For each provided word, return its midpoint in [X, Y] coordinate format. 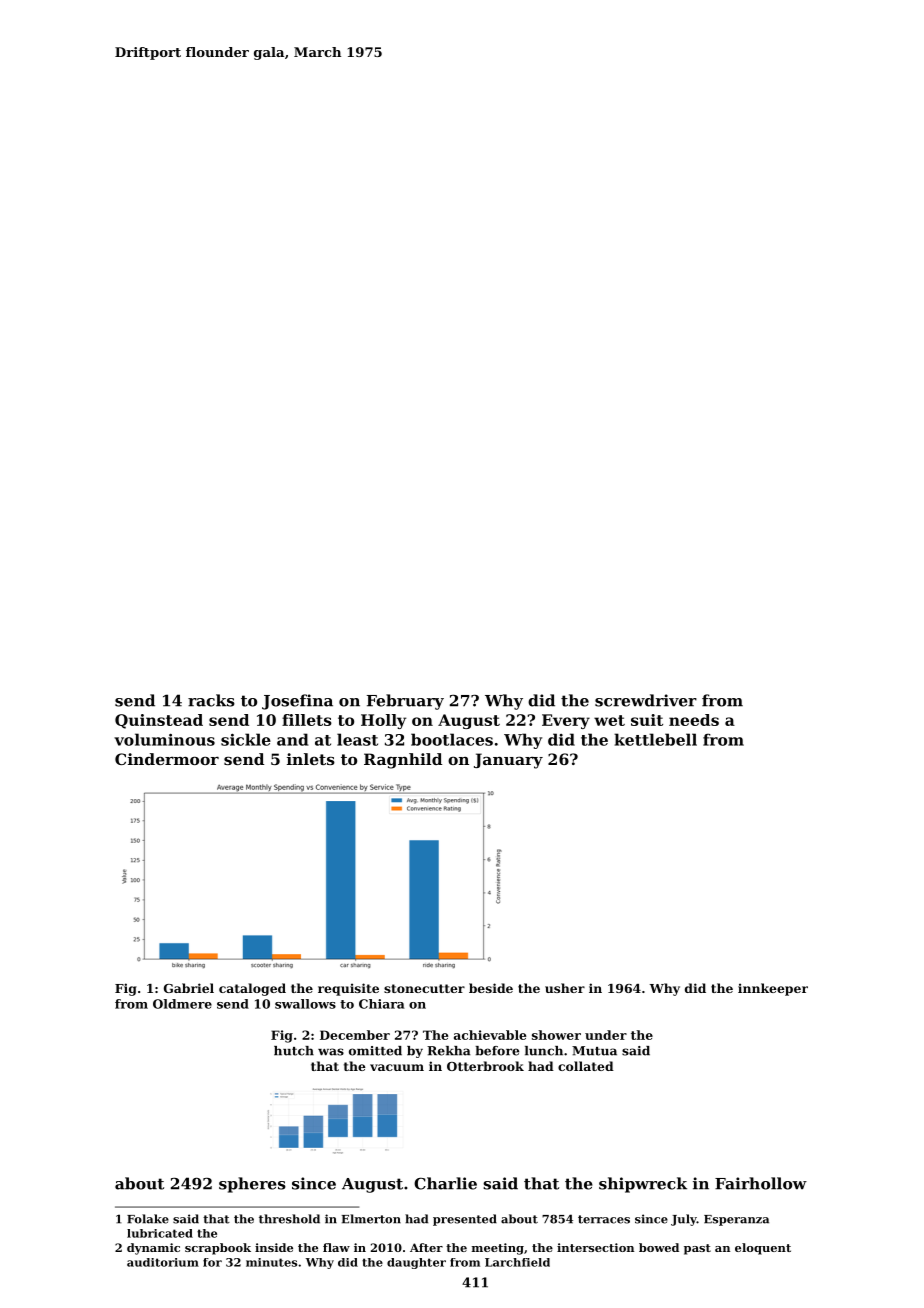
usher [565, 988]
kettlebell [655, 739]
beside [491, 988]
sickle [246, 739]
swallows [305, 1004]
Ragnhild [403, 761]
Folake [148, 1219]
